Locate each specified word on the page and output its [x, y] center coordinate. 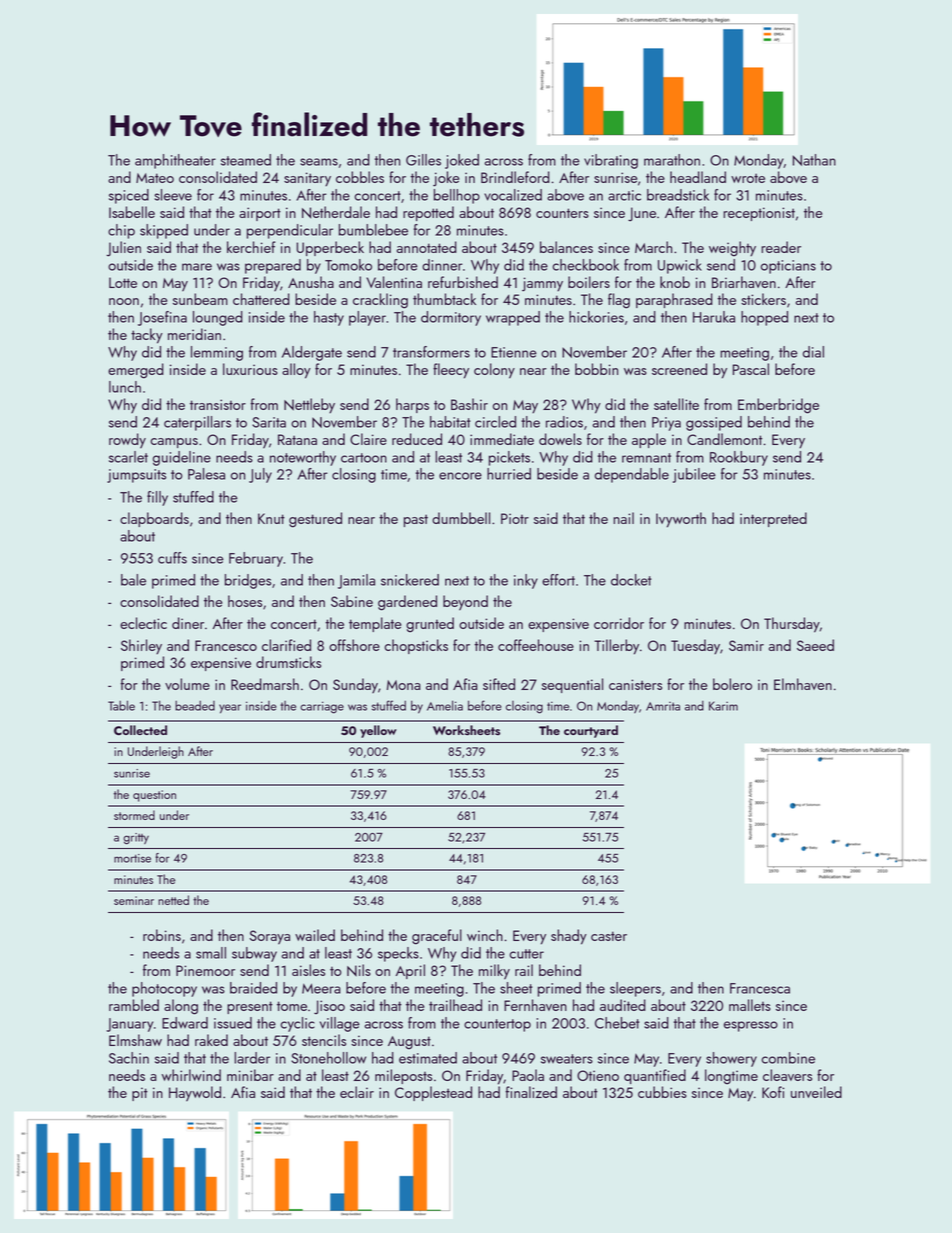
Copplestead [433, 1093]
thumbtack [444, 299]
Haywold [195, 1094]
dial [813, 352]
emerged [136, 371]
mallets [750, 1005]
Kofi [773, 1092]
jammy [542, 284]
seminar [134, 900]
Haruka [714, 317]
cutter [526, 954]
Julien [123, 249]
